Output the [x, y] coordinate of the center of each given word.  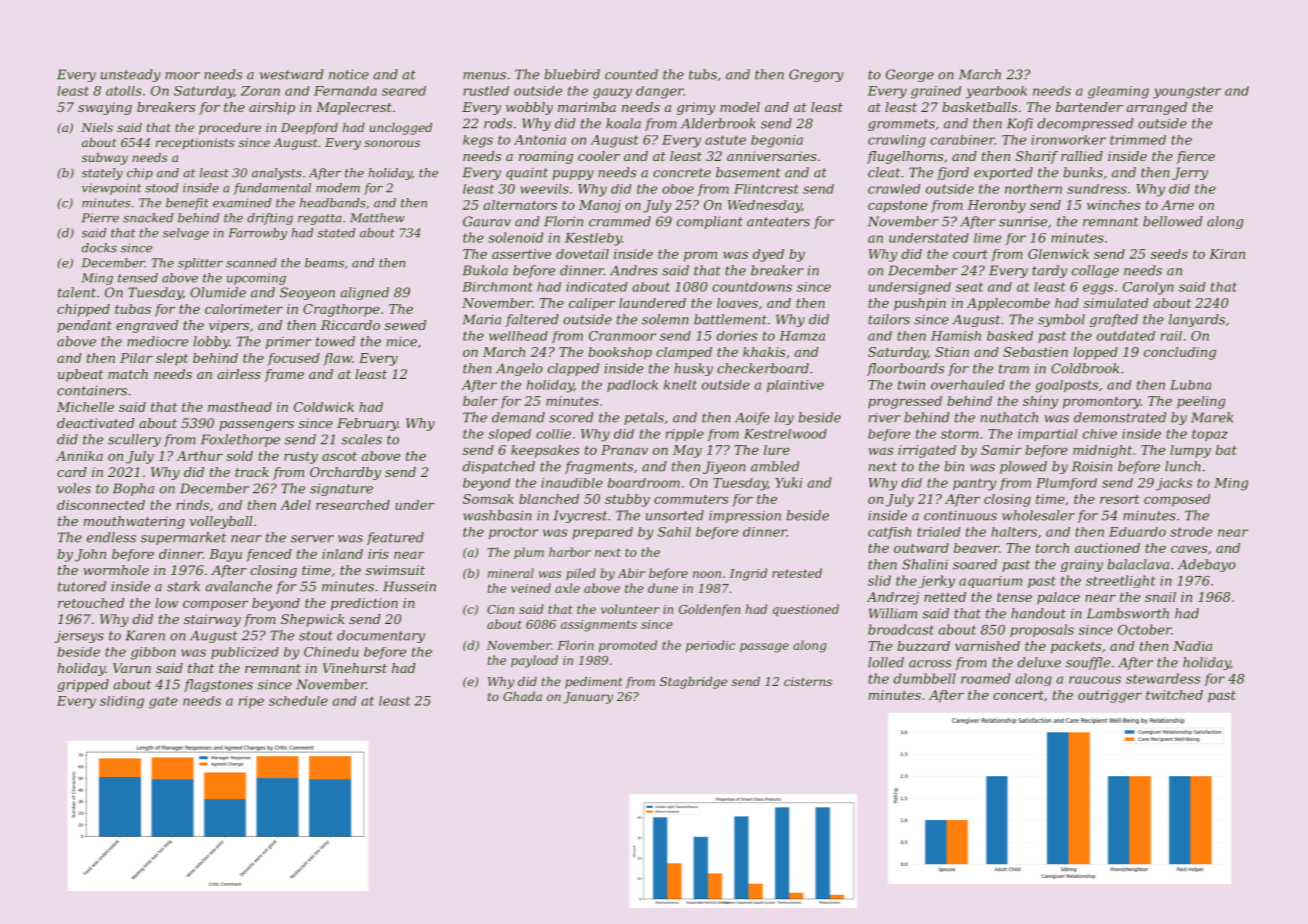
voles [74, 488]
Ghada [522, 696]
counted [631, 74]
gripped [83, 685]
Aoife [752, 418]
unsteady [131, 75]
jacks [1174, 484]
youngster [1187, 92]
